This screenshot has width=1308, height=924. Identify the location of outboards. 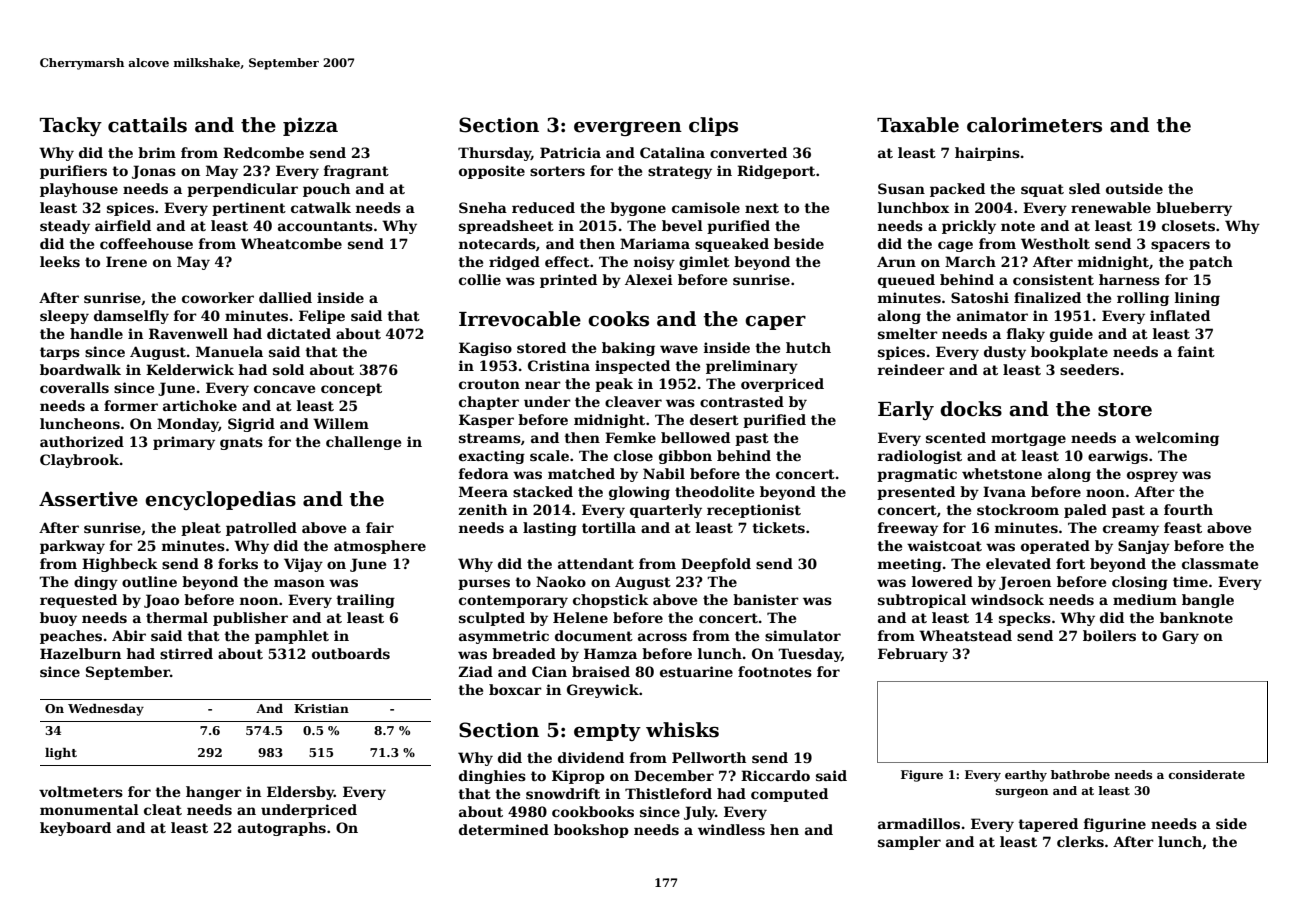
(351, 653).
